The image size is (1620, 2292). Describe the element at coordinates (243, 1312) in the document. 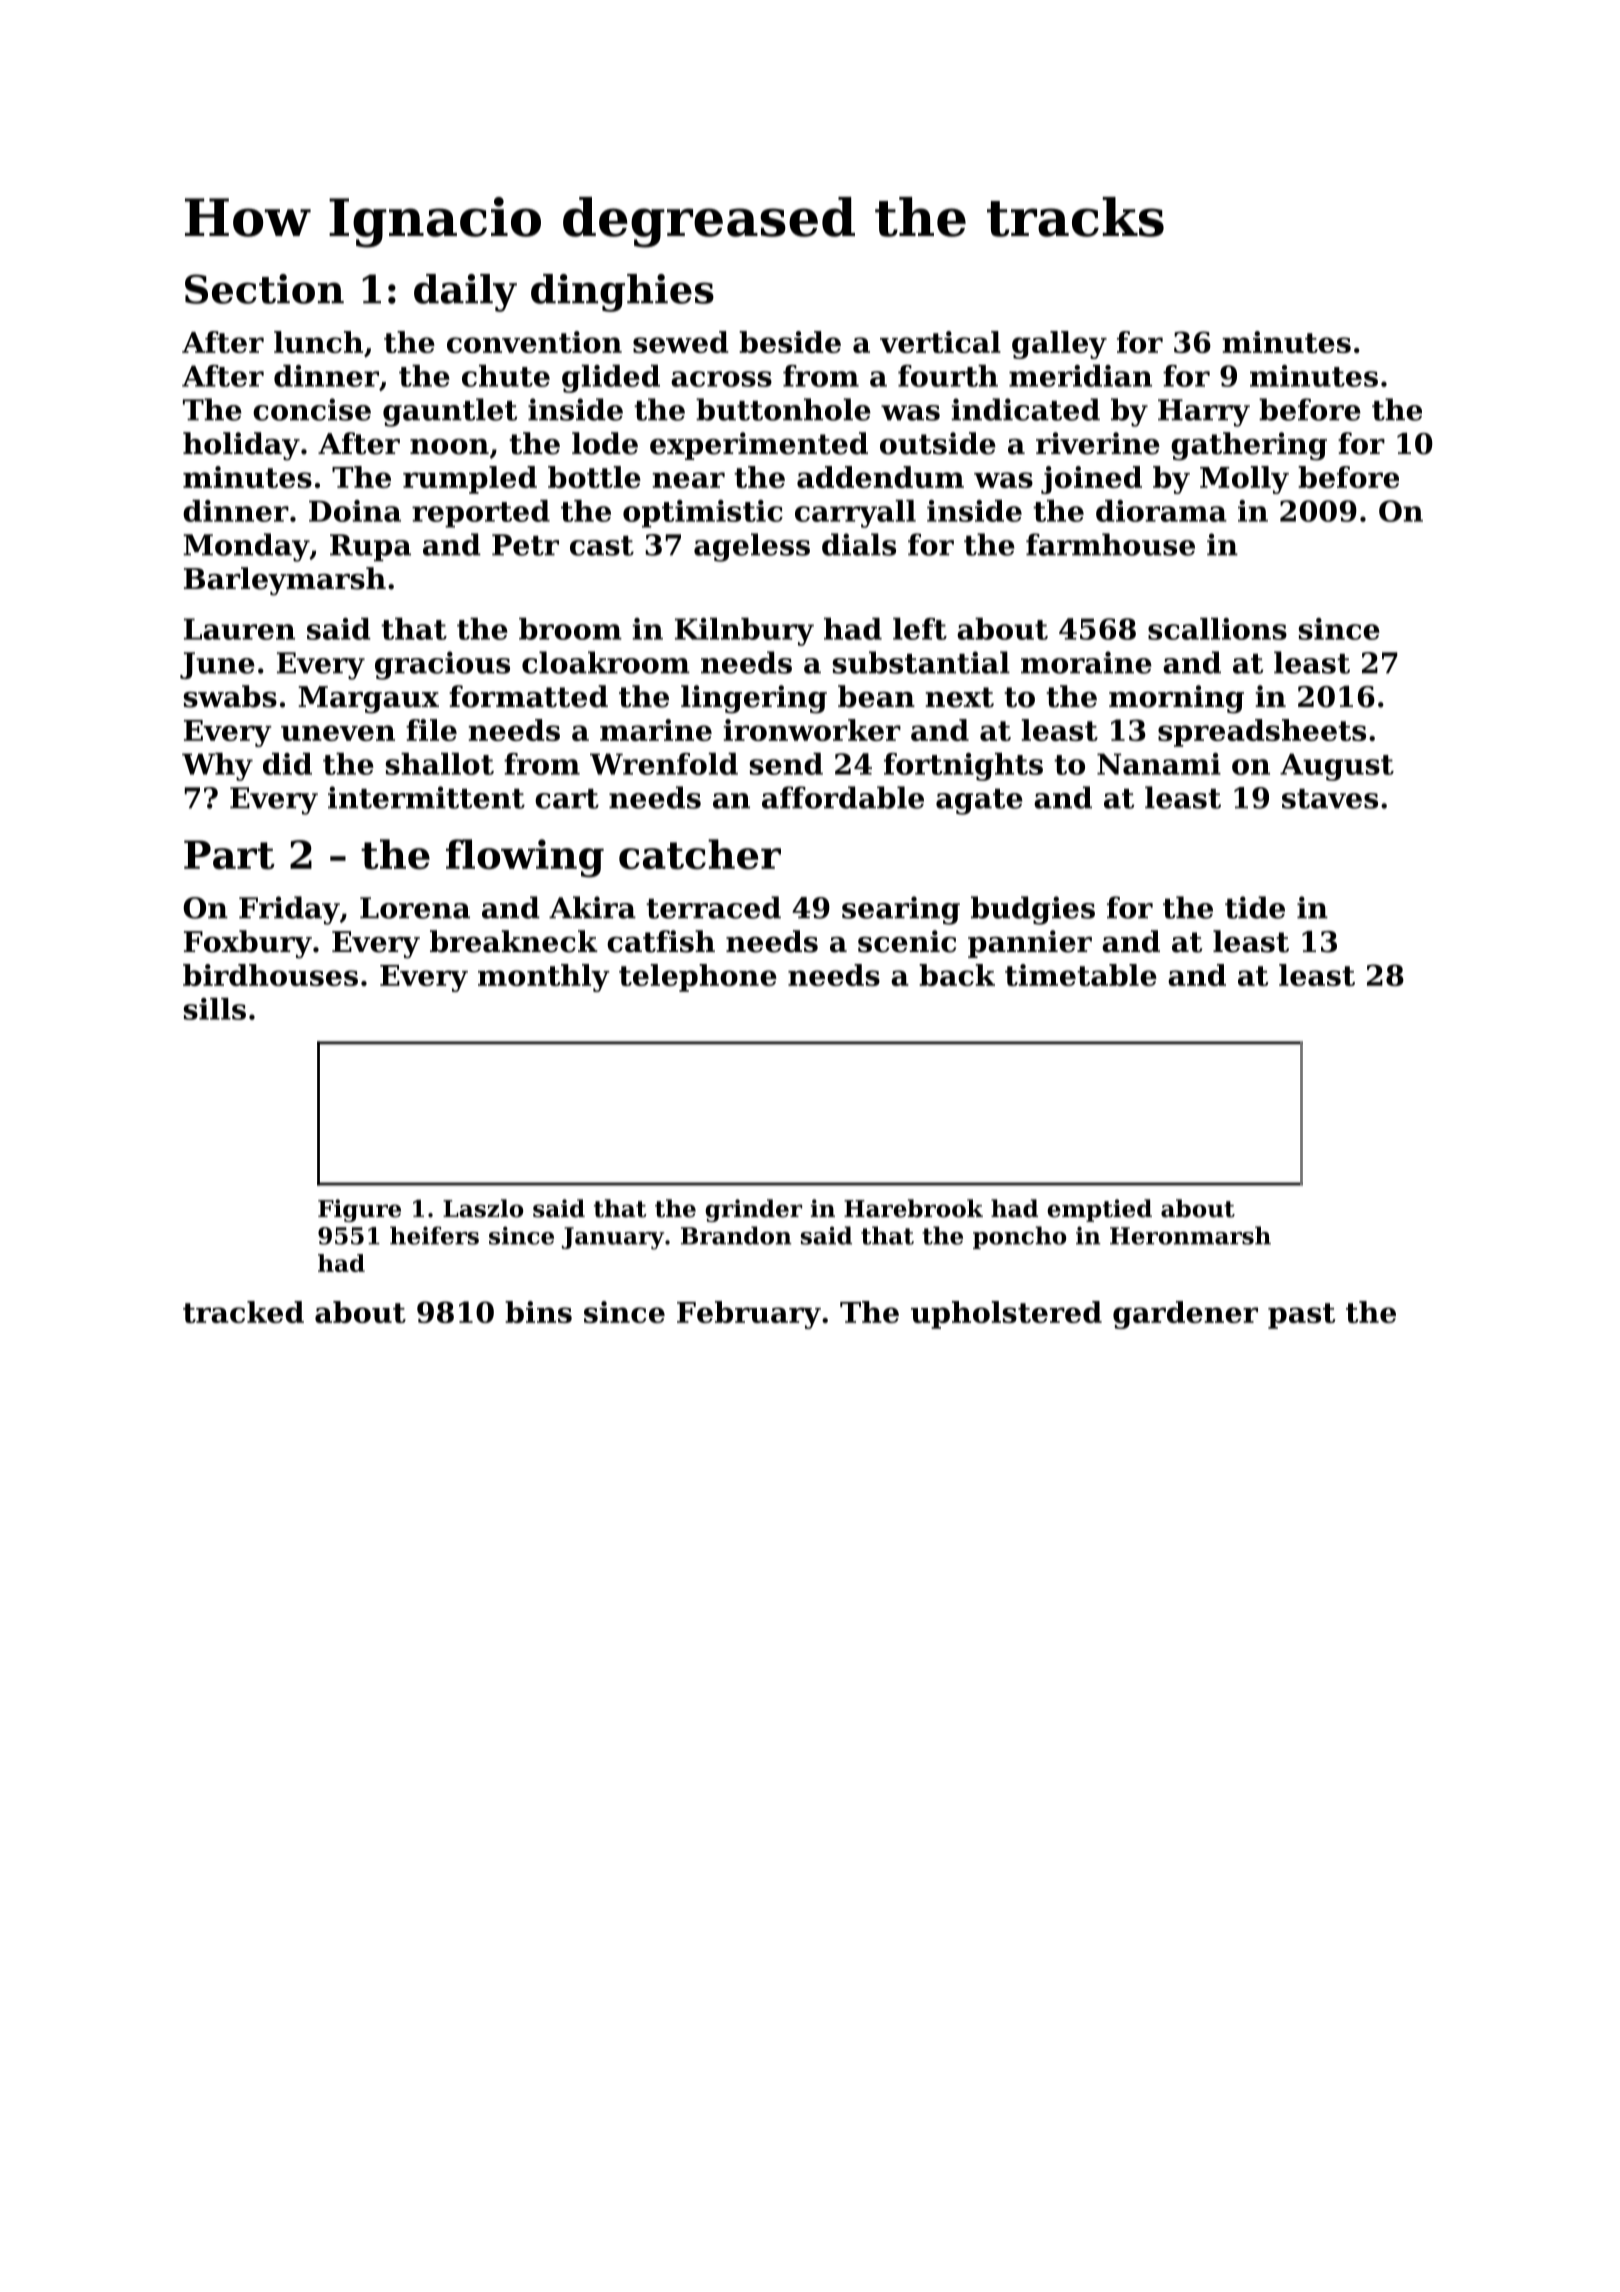

I see `tracked` at that location.
